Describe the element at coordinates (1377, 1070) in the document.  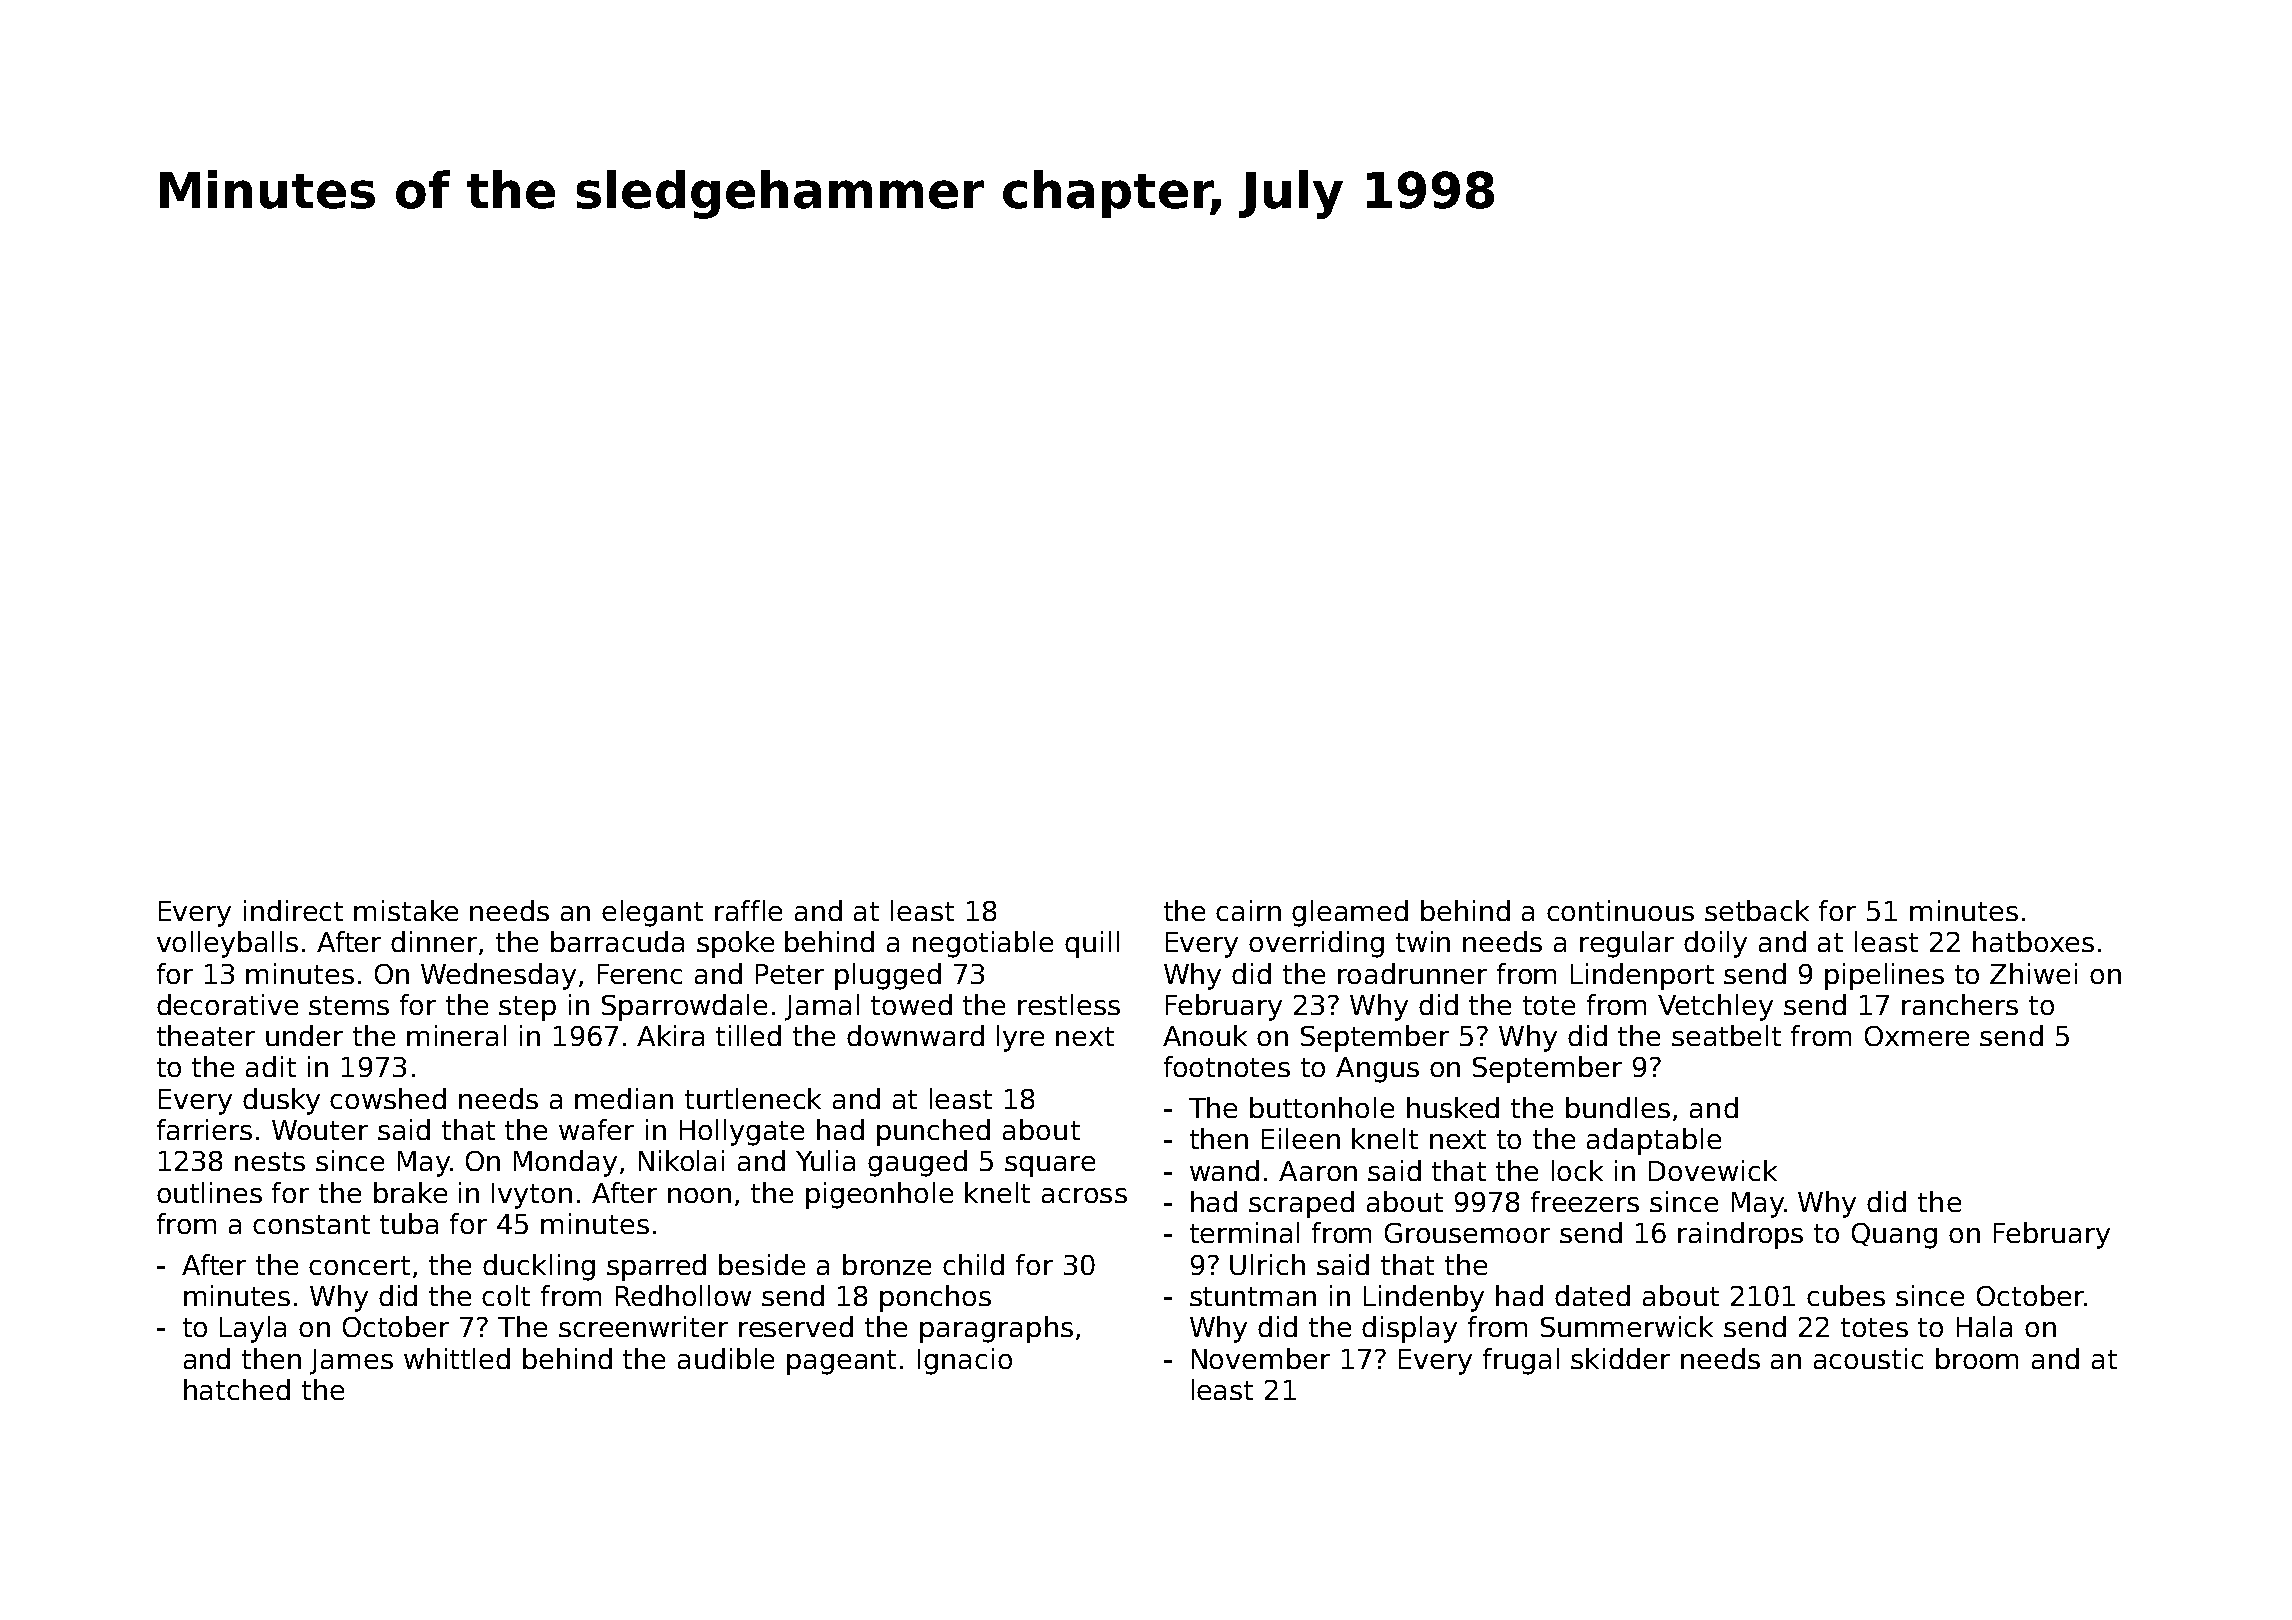
I see `Angus` at that location.
